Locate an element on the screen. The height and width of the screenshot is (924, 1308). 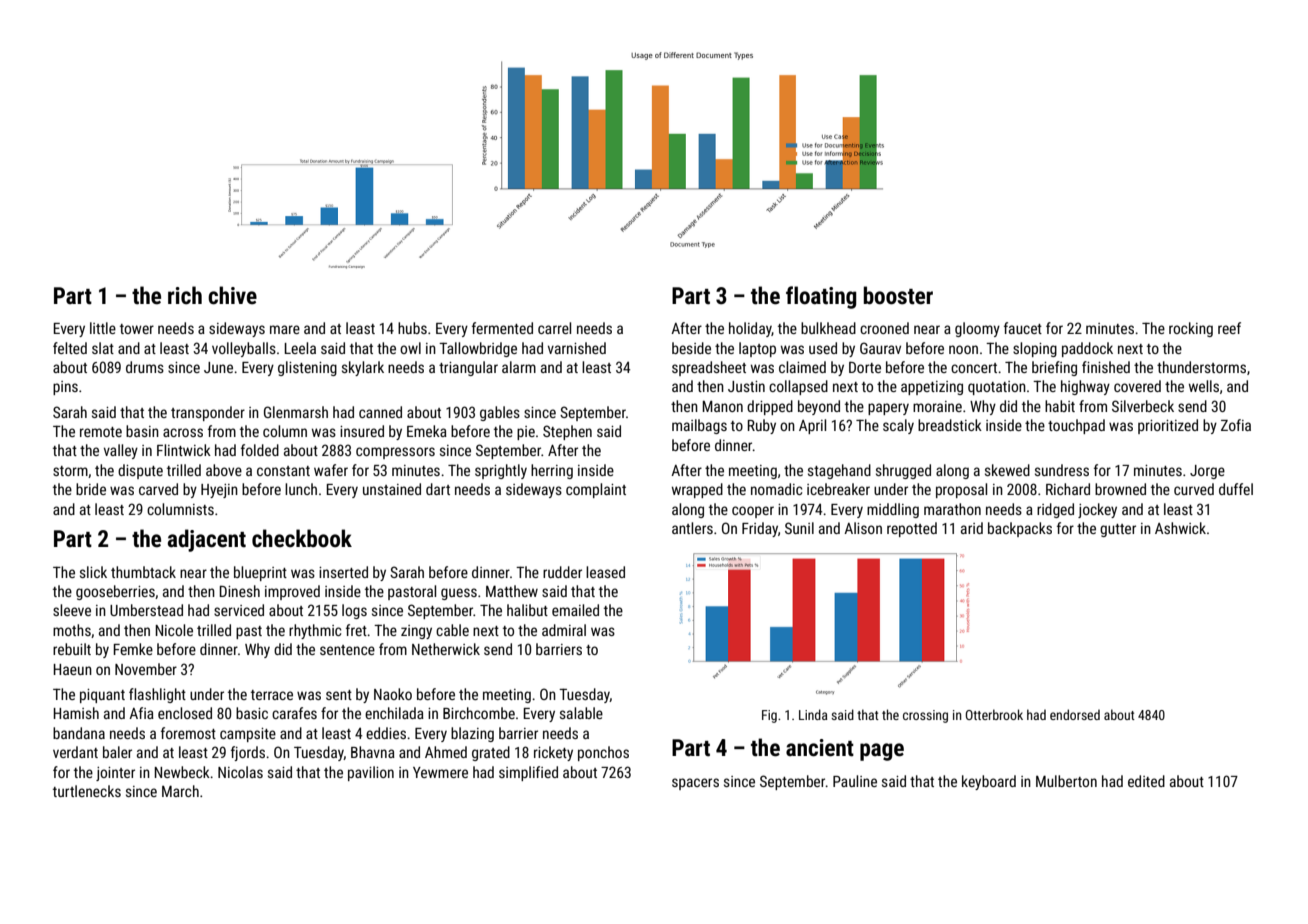
Yewmere is located at coordinates (440, 772).
